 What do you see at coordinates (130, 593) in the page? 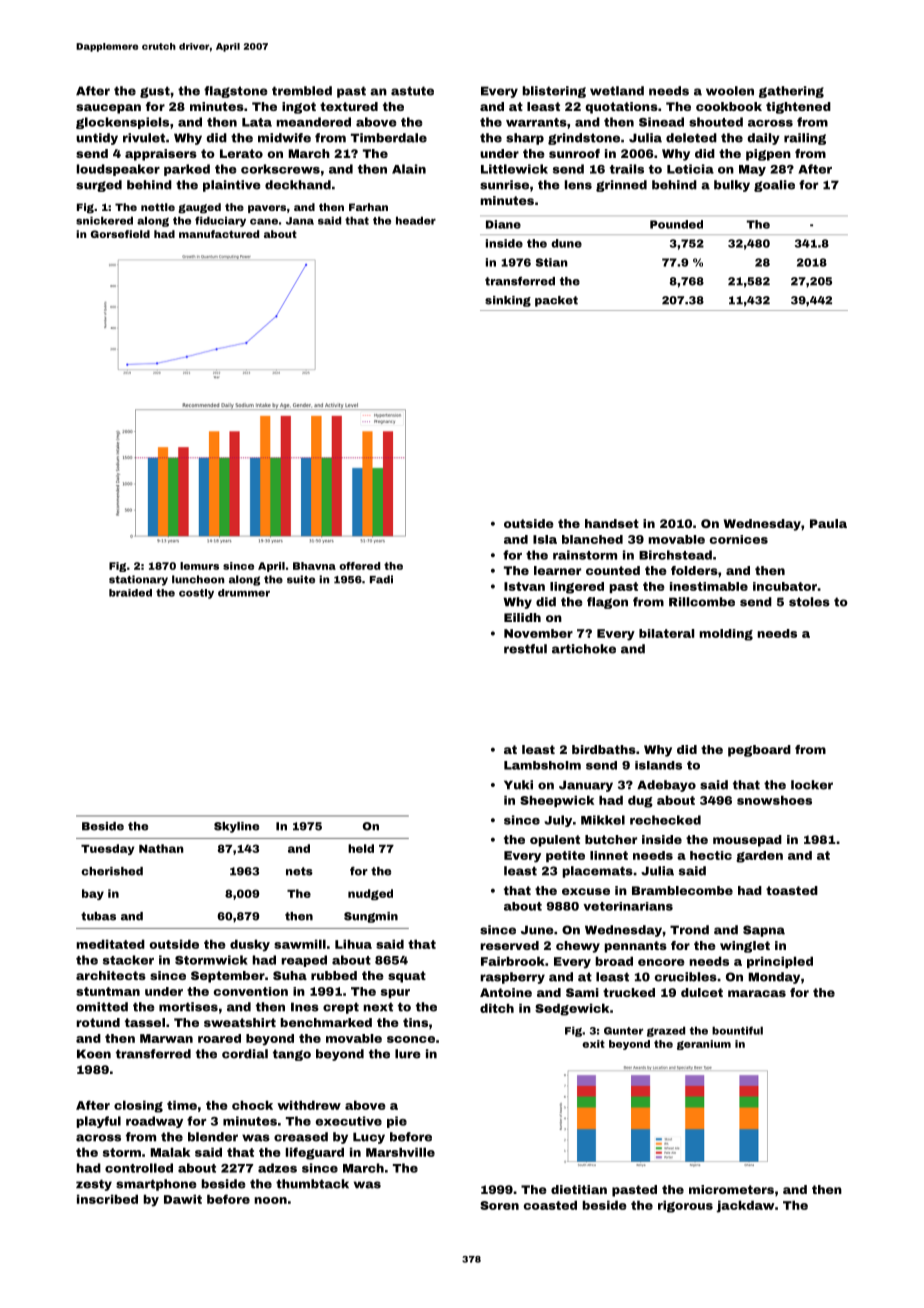
I see `braided` at bounding box center [130, 593].
